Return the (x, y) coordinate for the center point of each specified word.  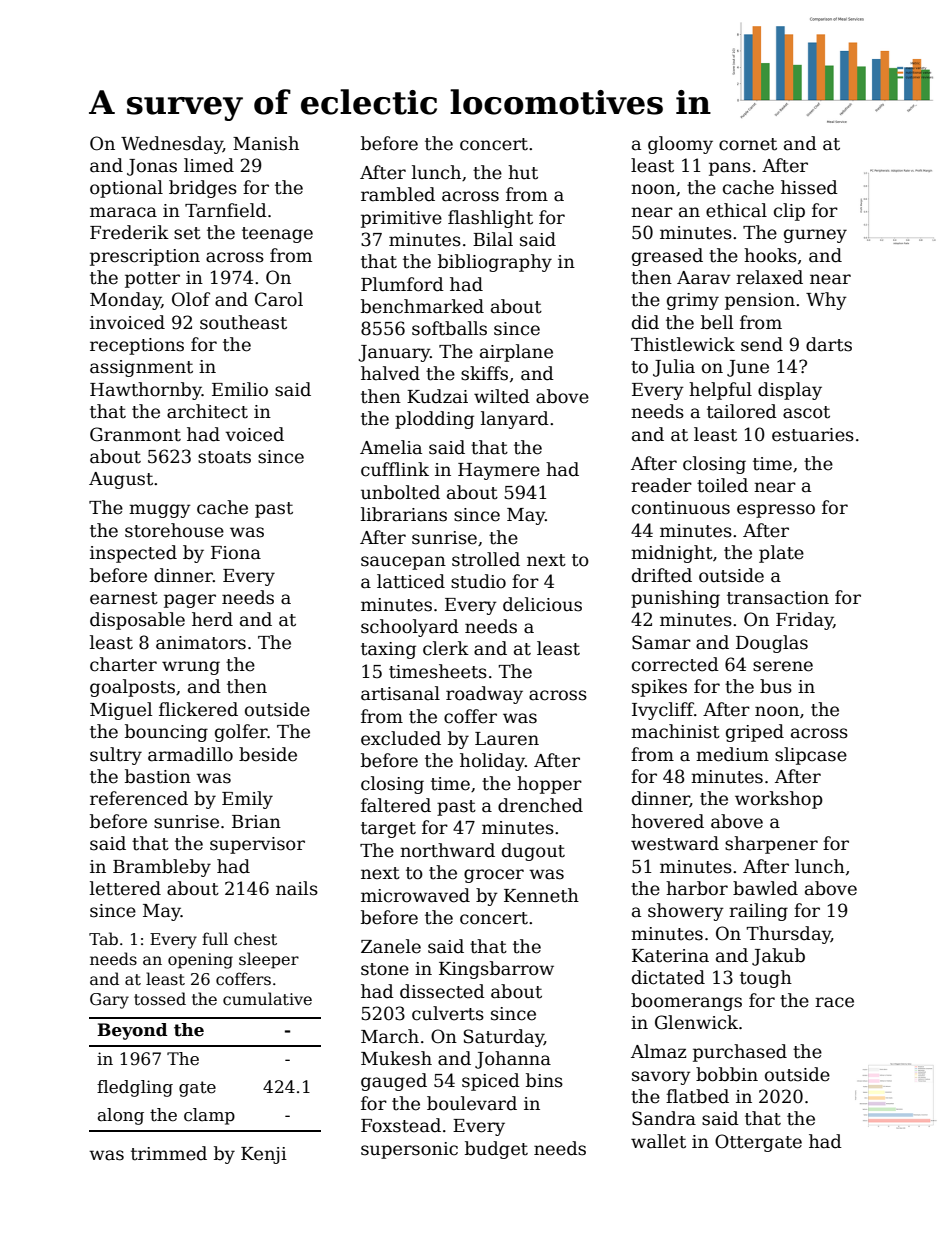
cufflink (395, 469)
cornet (748, 144)
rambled (398, 194)
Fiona (236, 553)
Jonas (152, 167)
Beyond (132, 1031)
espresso (776, 511)
